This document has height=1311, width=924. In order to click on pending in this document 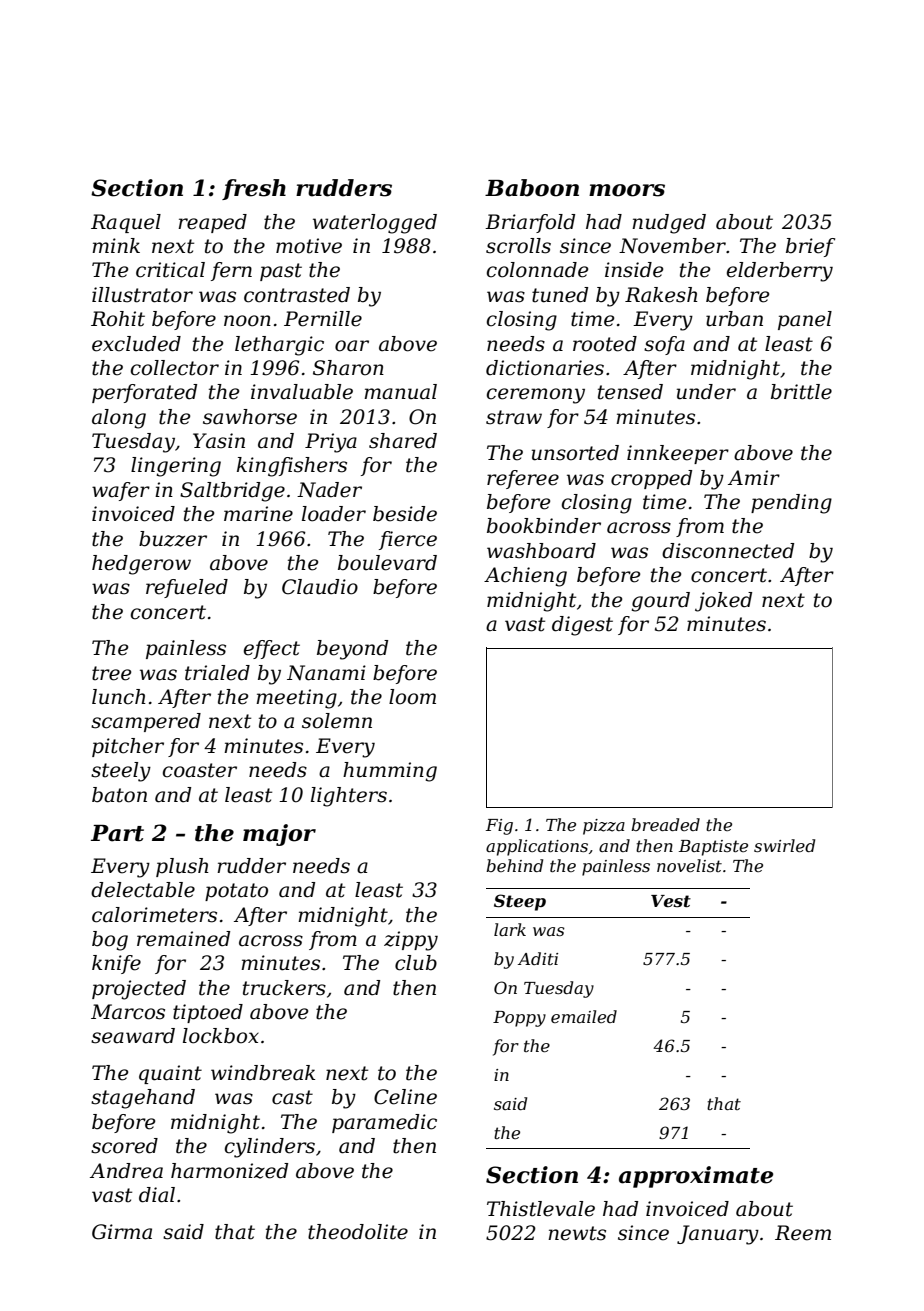, I will do `click(791, 504)`.
